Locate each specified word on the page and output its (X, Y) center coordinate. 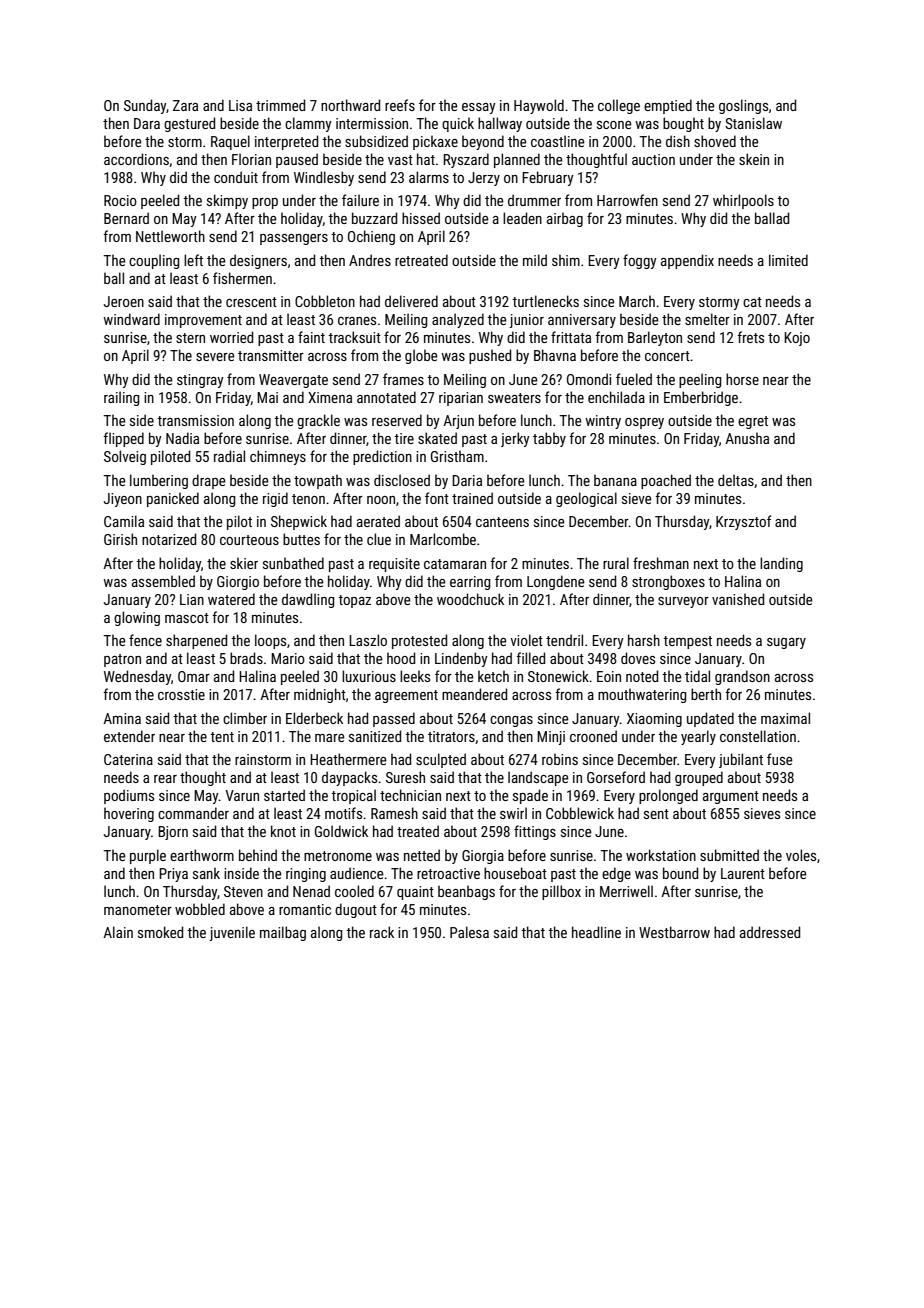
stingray (200, 381)
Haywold (539, 106)
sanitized (375, 736)
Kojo (797, 339)
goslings (743, 106)
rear (165, 779)
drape (209, 481)
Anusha (747, 438)
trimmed (280, 105)
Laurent (743, 873)
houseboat (515, 873)
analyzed (458, 320)
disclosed (402, 480)
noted (642, 676)
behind (258, 855)
